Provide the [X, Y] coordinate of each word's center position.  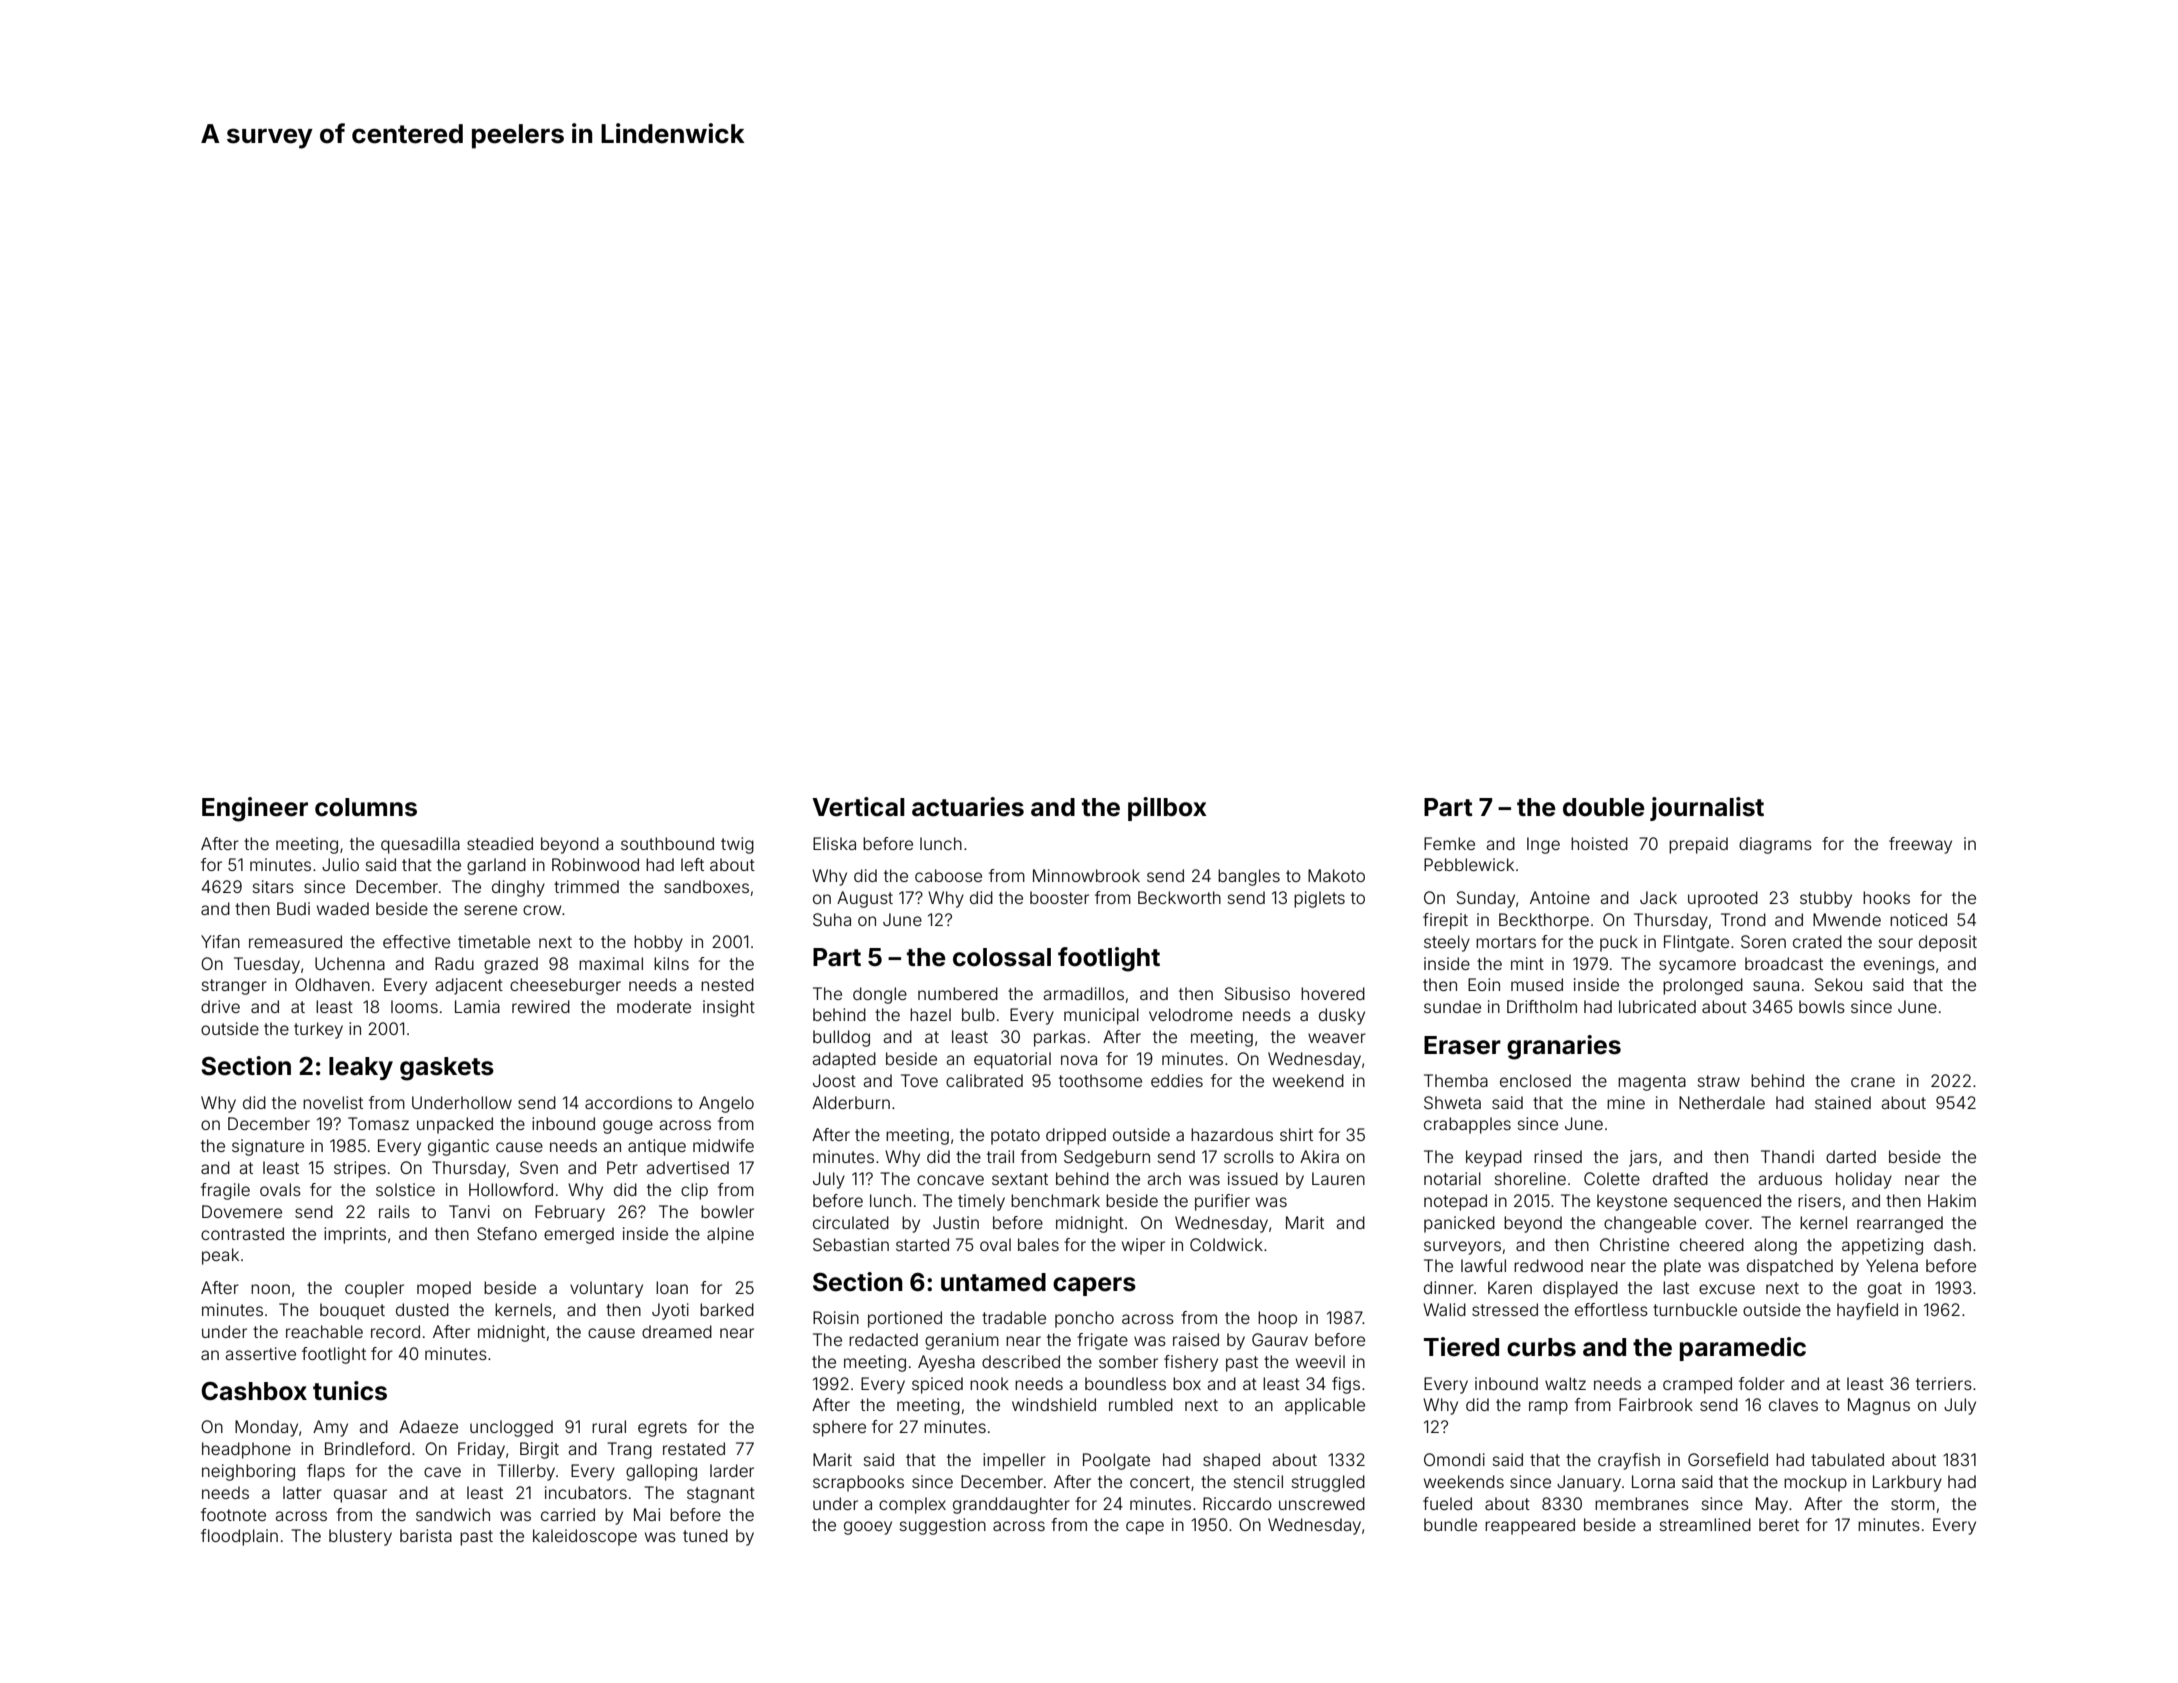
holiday [1864, 1180]
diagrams [1775, 845]
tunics [350, 1391]
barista [426, 1535]
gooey [868, 1528]
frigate [1102, 1341]
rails [394, 1211]
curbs [1541, 1347]
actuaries [968, 807]
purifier [1222, 1202]
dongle [880, 995]
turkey [318, 1030]
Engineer [255, 809]
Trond [1743, 919]
